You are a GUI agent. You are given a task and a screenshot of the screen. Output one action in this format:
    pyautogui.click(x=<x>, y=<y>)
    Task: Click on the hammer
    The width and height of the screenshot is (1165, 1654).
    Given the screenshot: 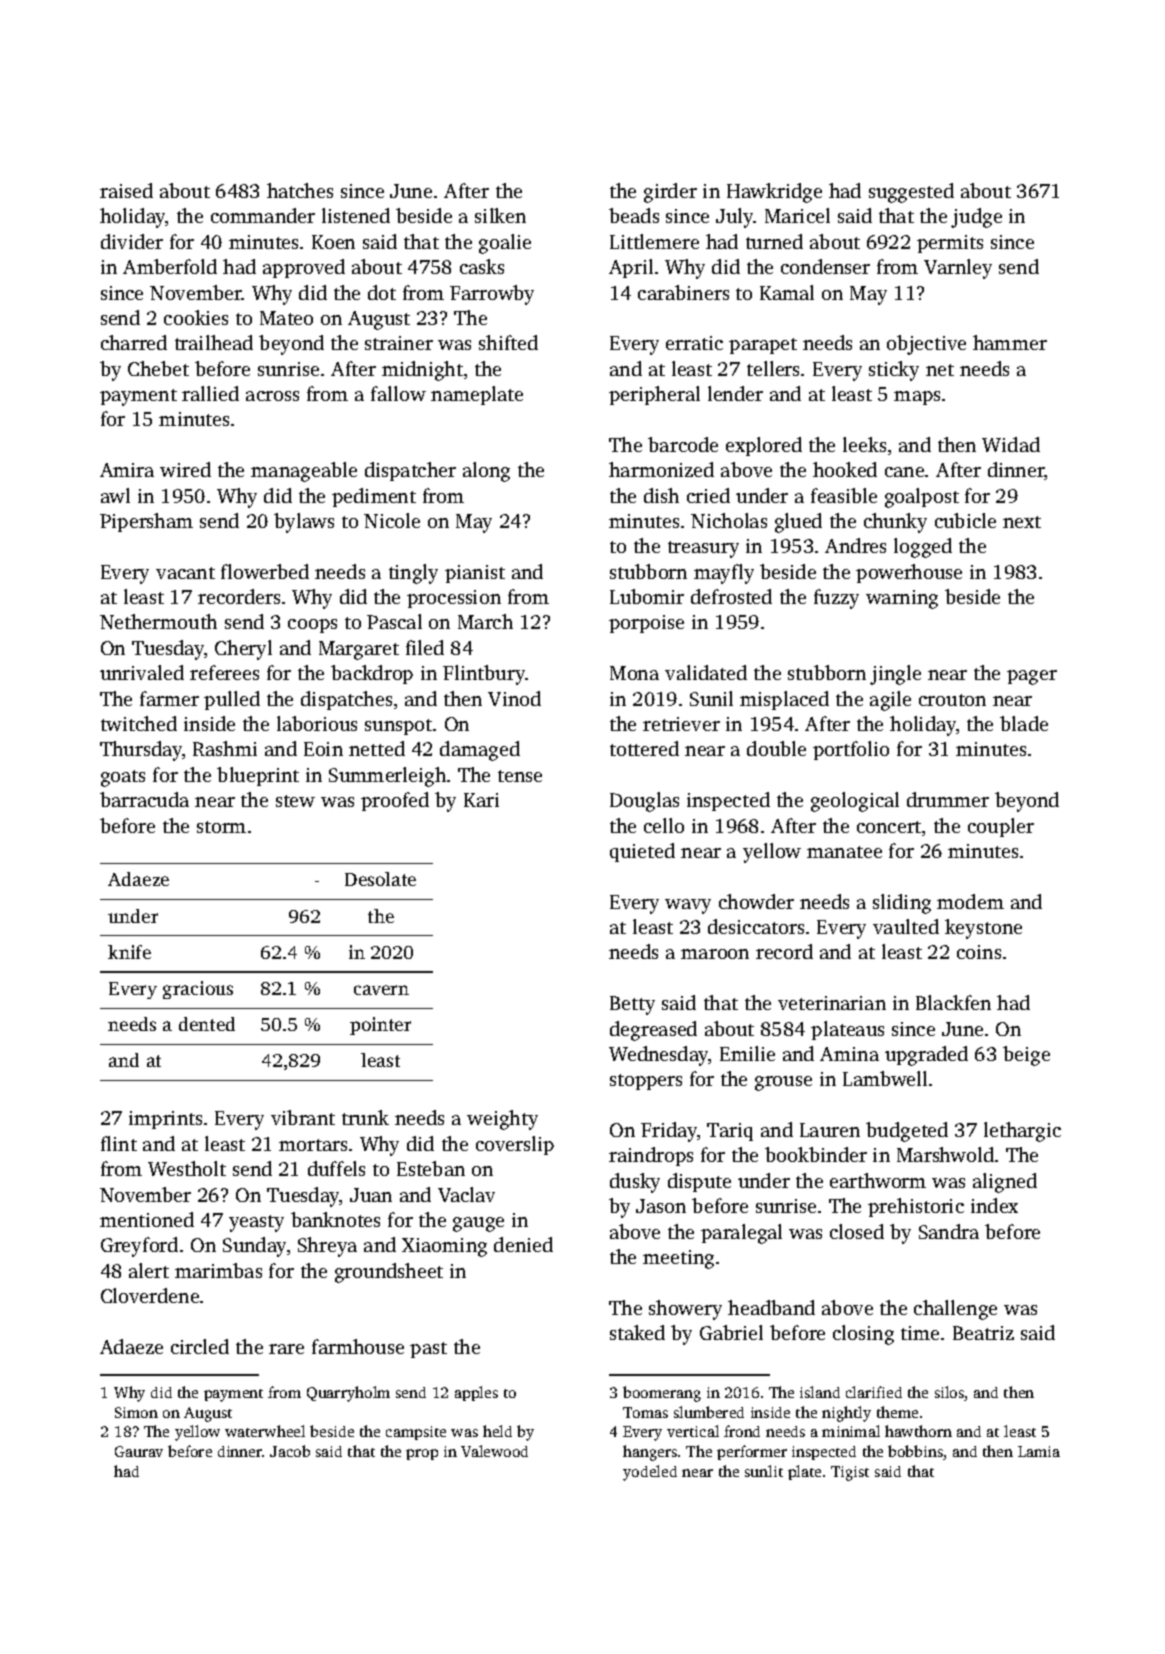 What is the action you would take?
    pyautogui.click(x=1010, y=342)
